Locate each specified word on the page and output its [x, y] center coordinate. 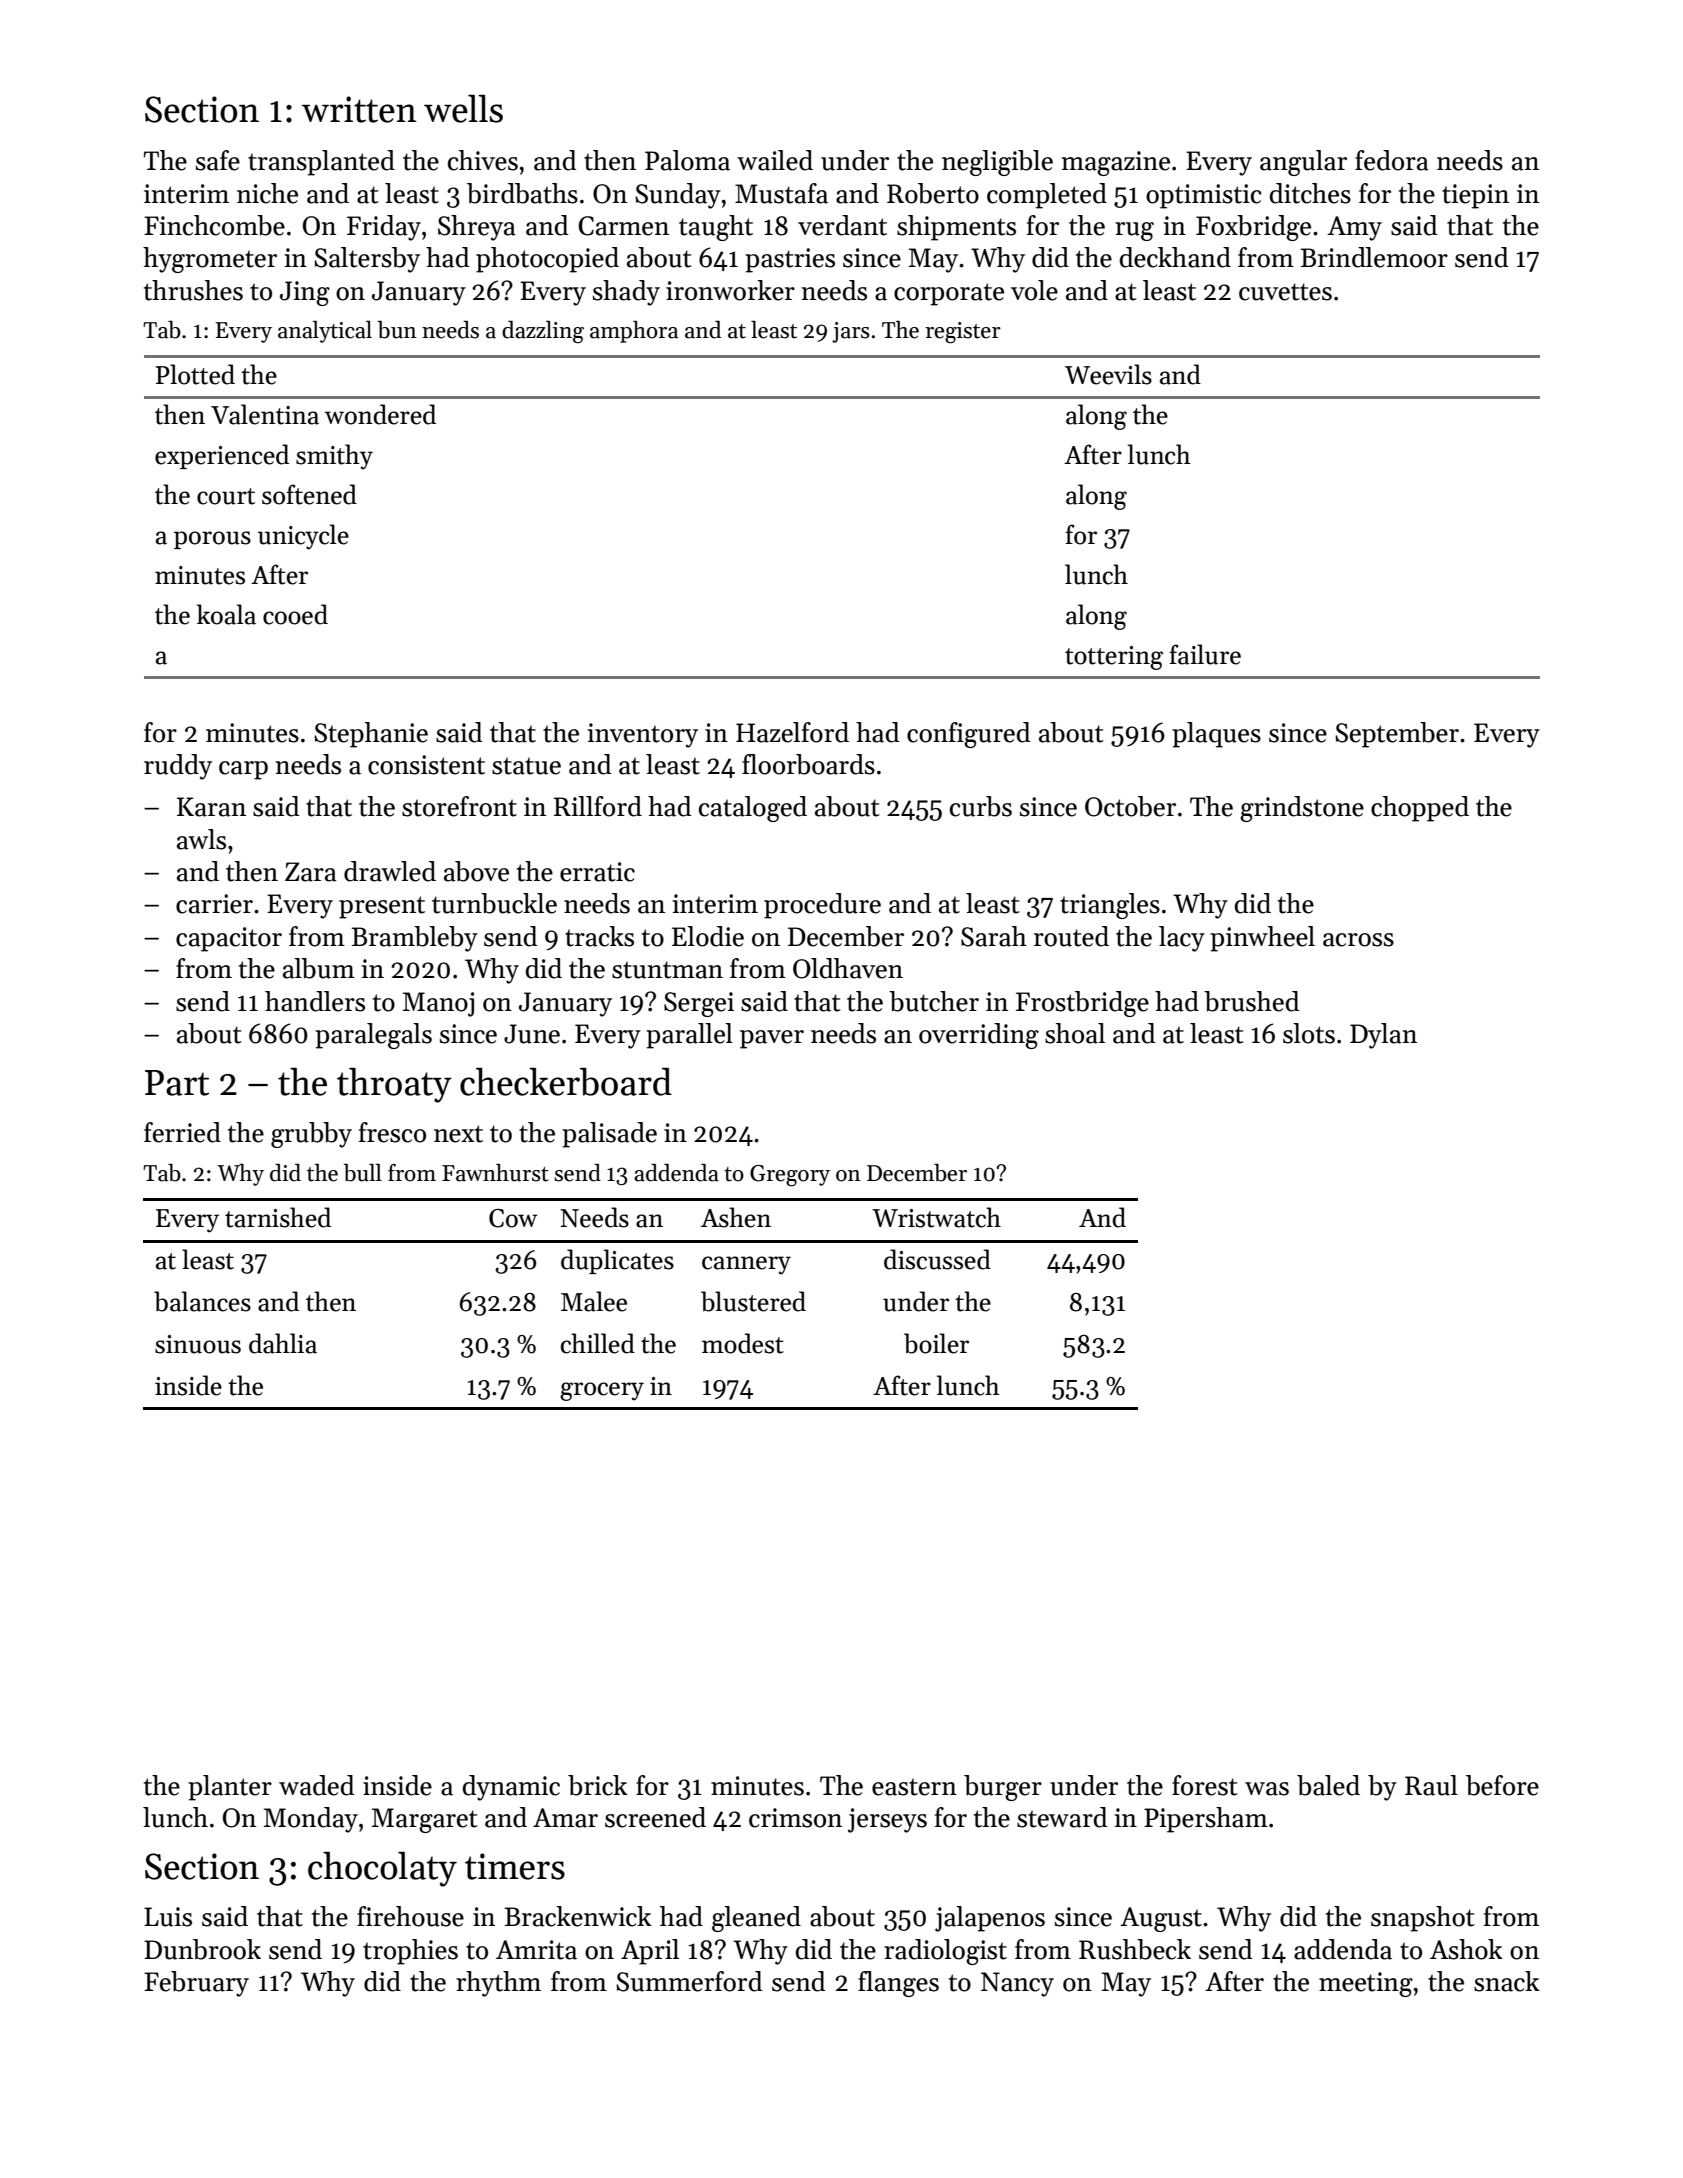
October [1130, 806]
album [319, 968]
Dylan [1383, 1036]
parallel [689, 1036]
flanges [898, 1984]
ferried [182, 1132]
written [359, 109]
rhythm [498, 1984]
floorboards [808, 764]
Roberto [933, 193]
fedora [1392, 160]
